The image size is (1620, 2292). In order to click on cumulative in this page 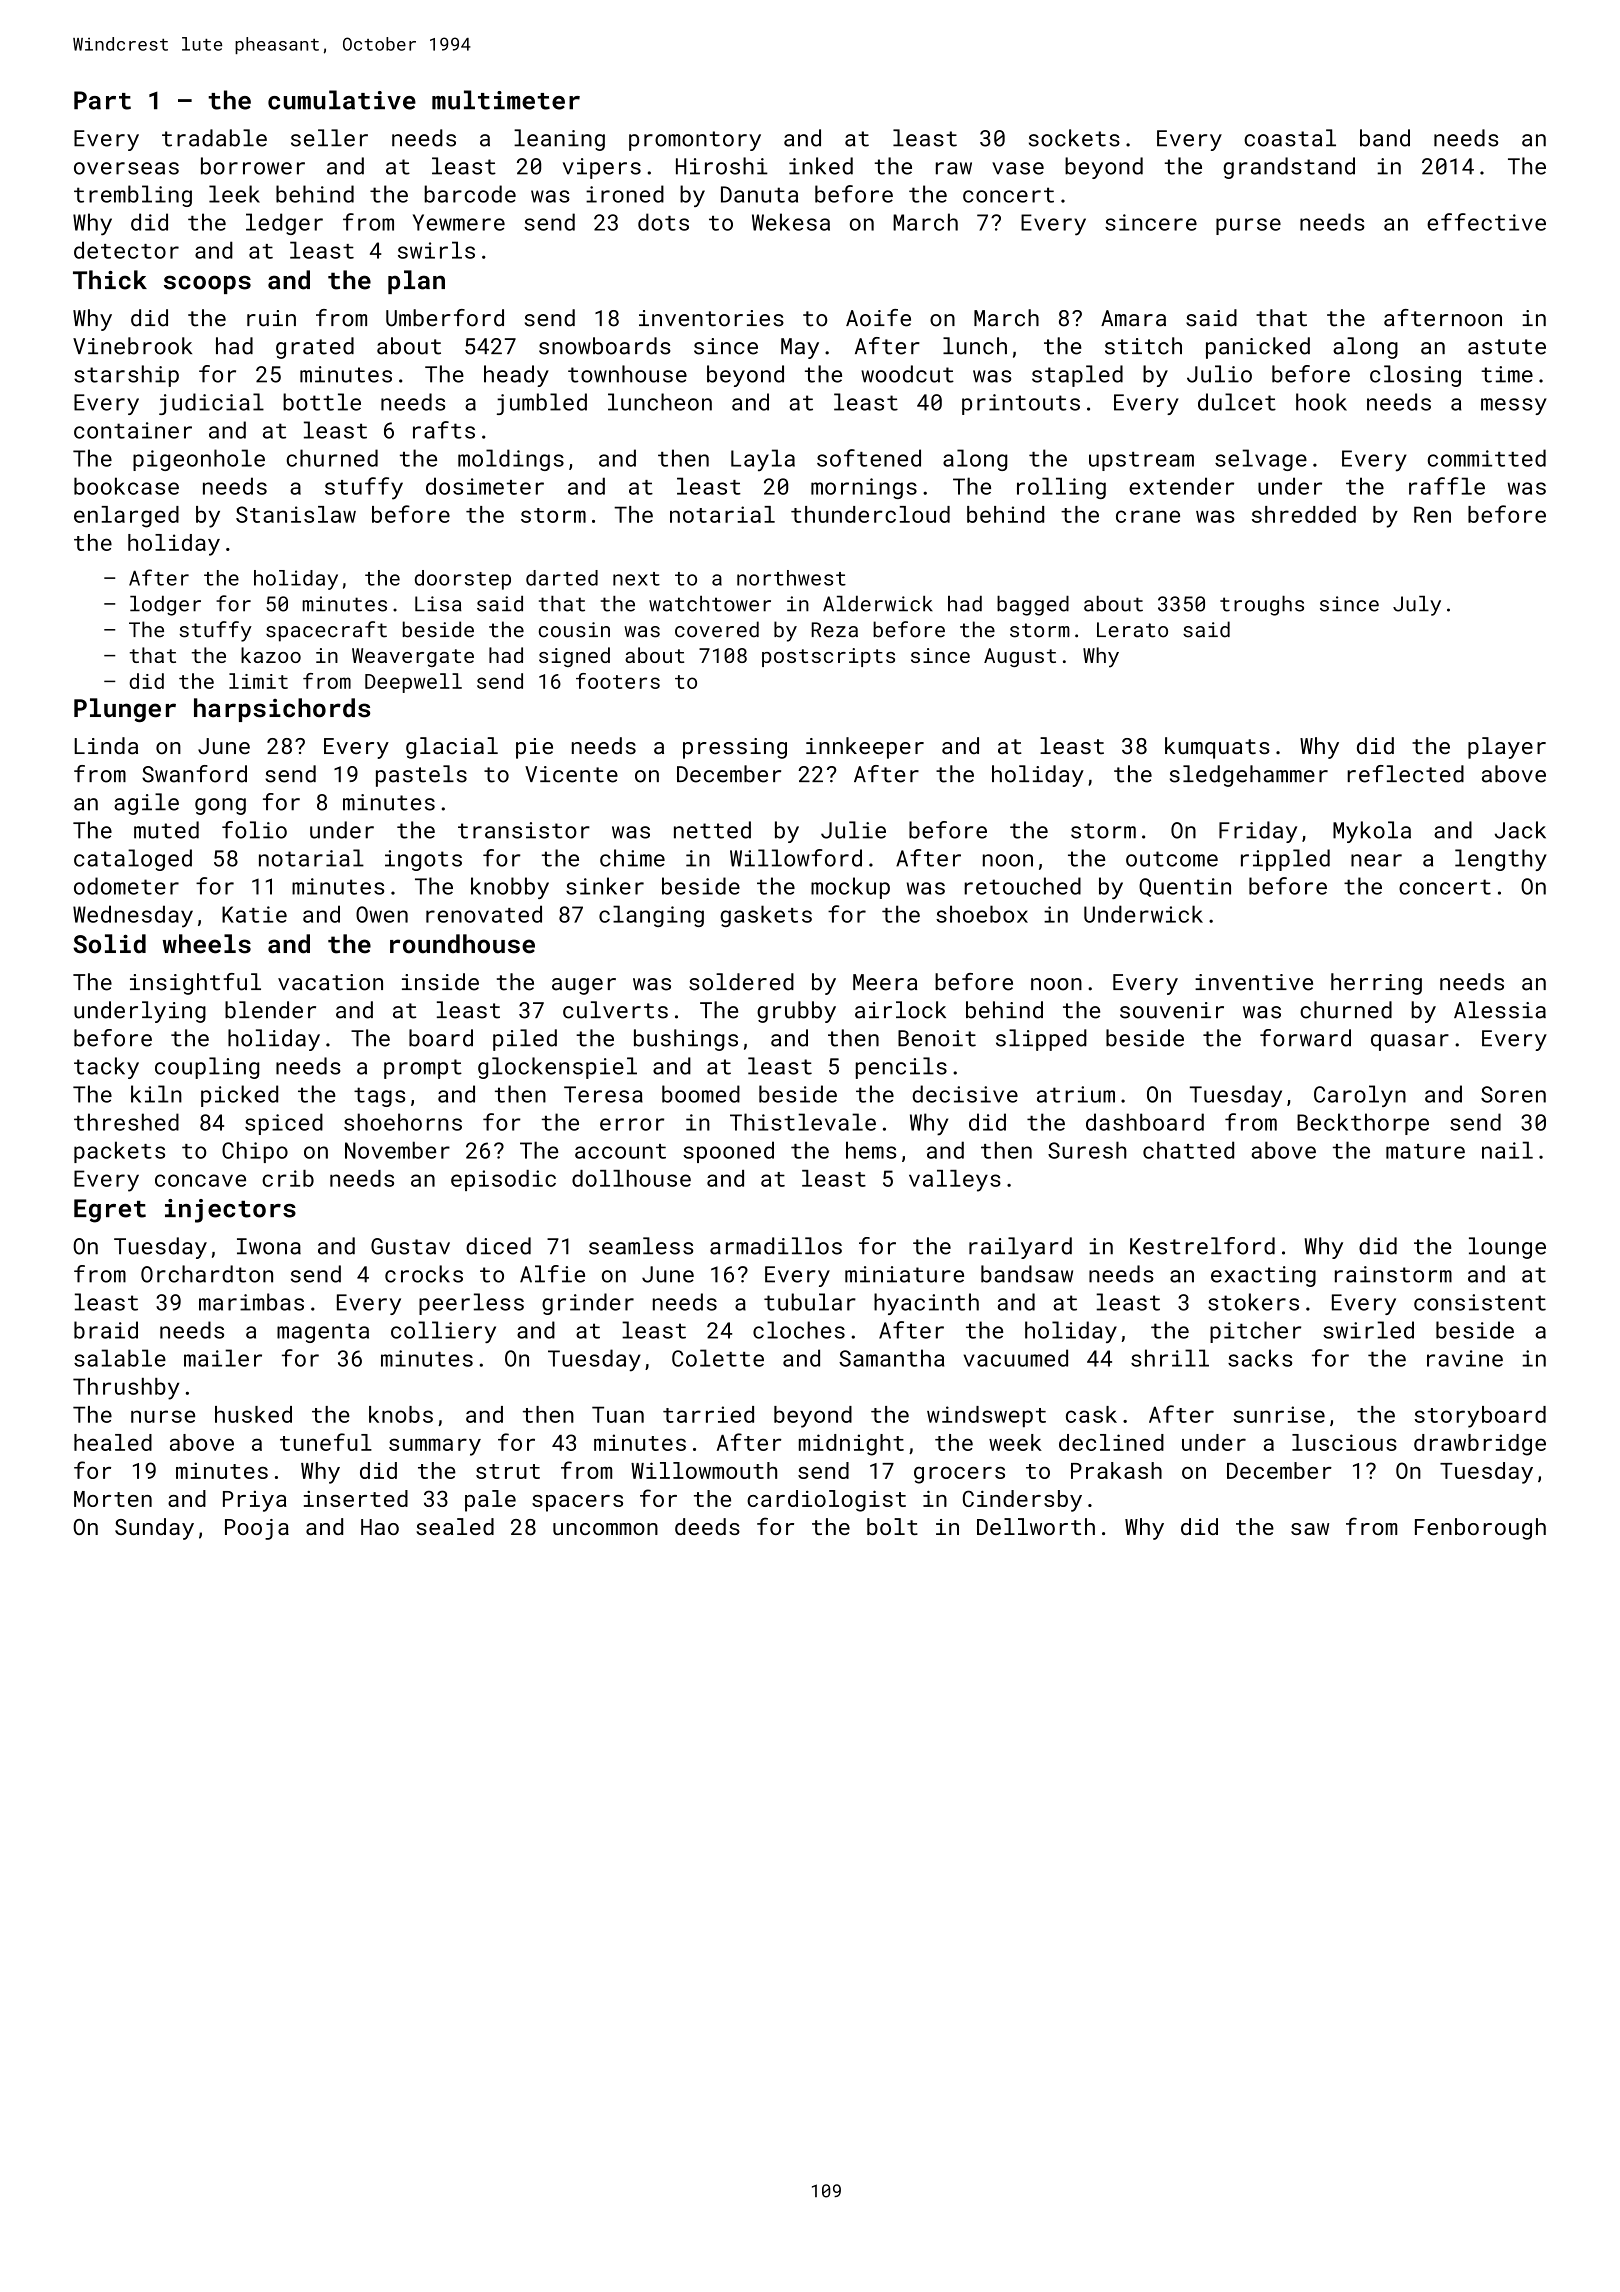, I will do `click(342, 100)`.
